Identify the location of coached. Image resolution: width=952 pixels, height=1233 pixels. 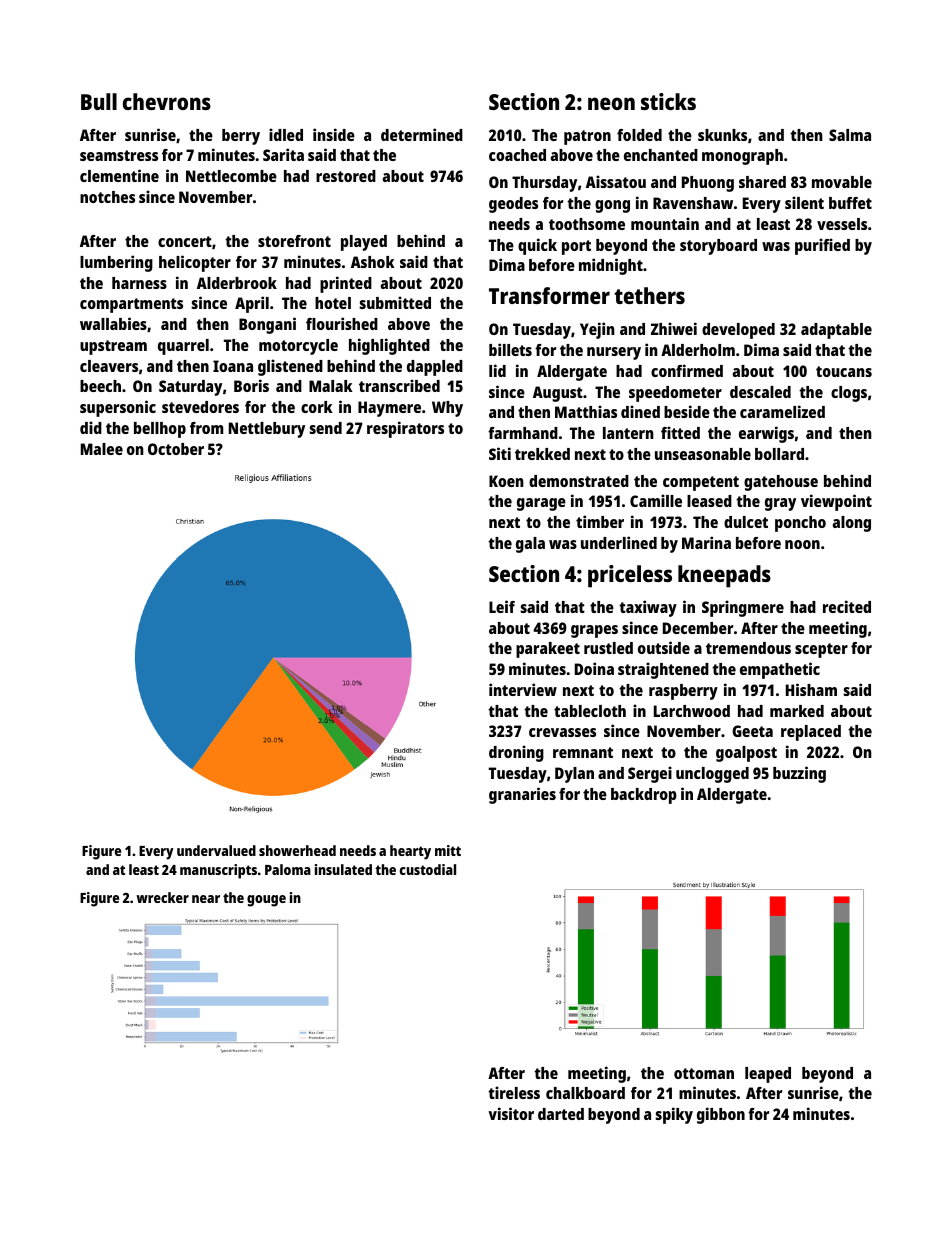
(517, 155).
